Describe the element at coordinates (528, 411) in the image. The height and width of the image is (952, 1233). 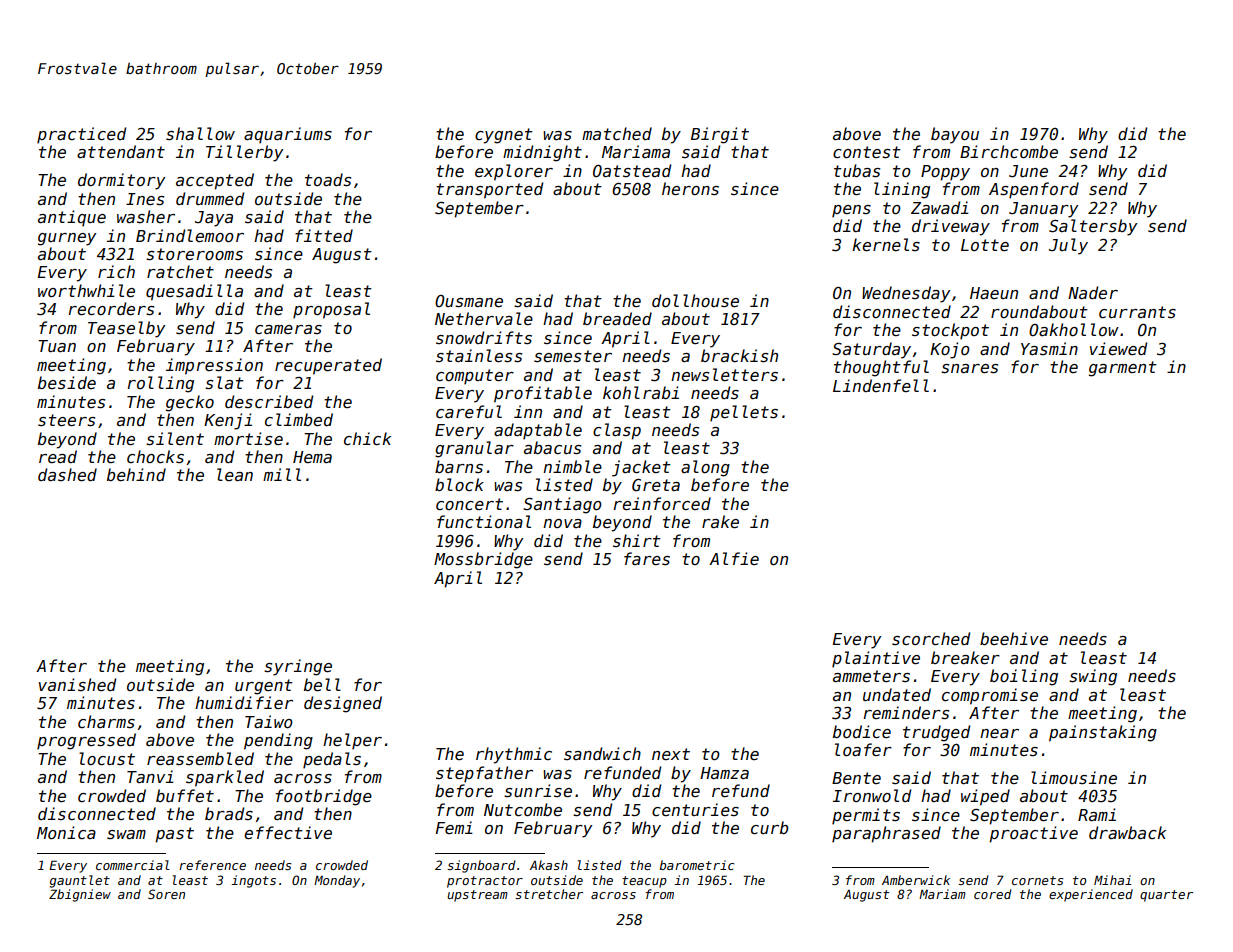
I see `inn` at that location.
